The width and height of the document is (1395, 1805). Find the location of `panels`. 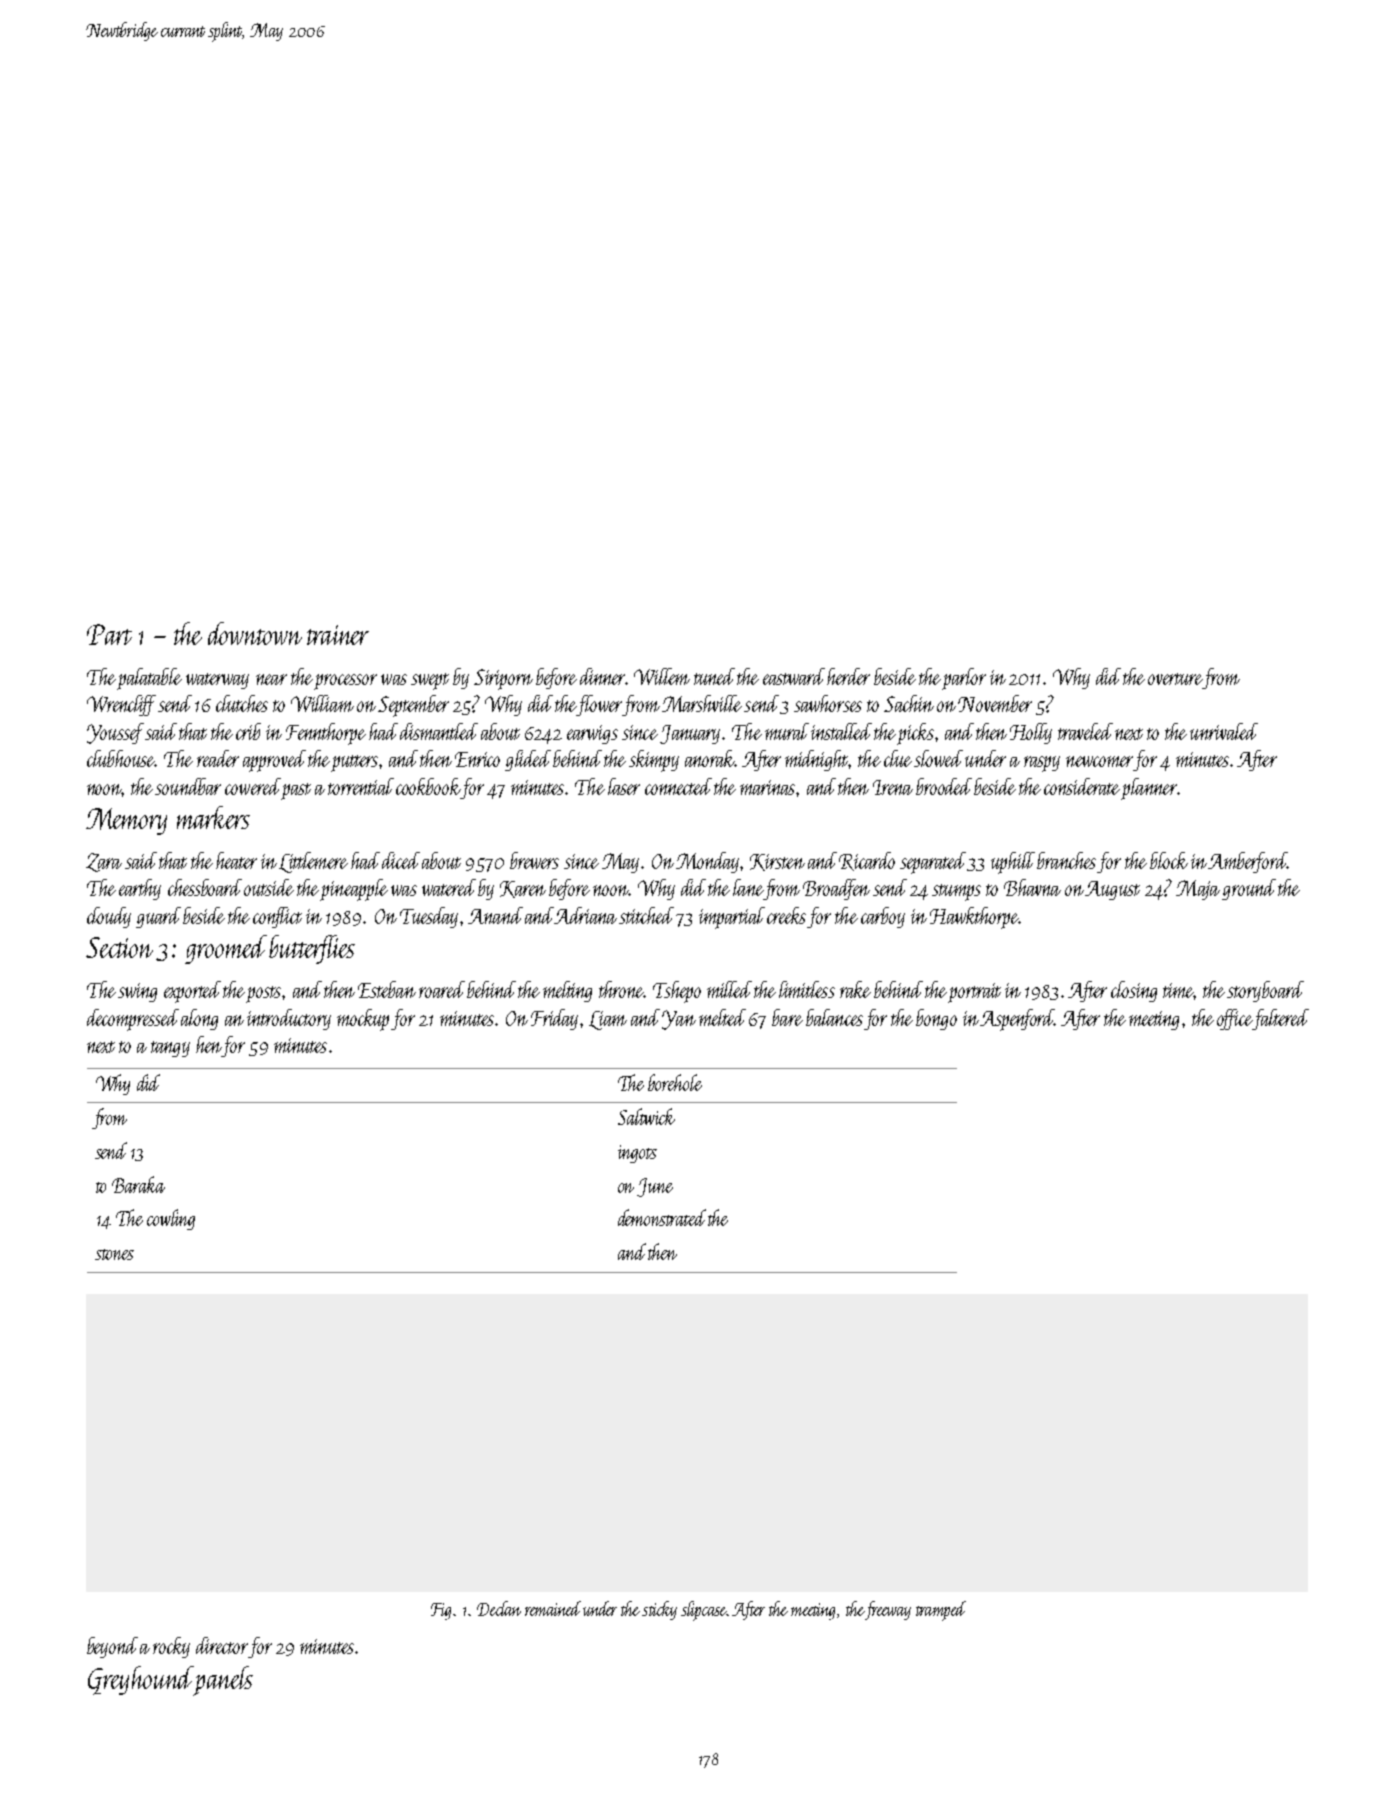

panels is located at coordinates (223, 1680).
